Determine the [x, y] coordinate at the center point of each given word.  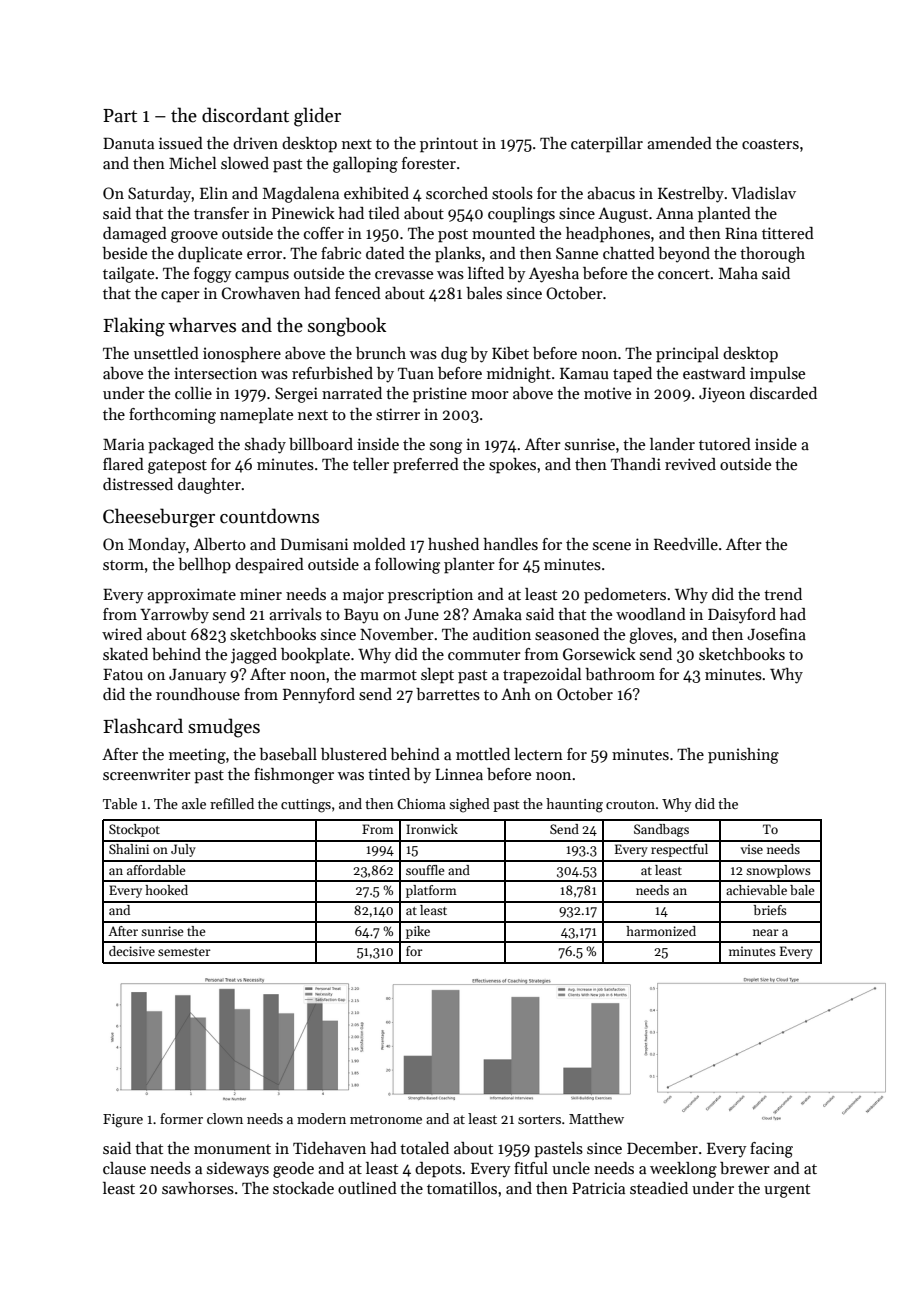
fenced [358, 293]
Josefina [776, 634]
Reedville [686, 544]
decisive [132, 951]
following [407, 566]
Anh [516, 694]
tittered [788, 233]
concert [684, 274]
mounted [503, 233]
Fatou [123, 674]
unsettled [166, 353]
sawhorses [198, 1188]
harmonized [661, 931]
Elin [214, 193]
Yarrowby [174, 616]
